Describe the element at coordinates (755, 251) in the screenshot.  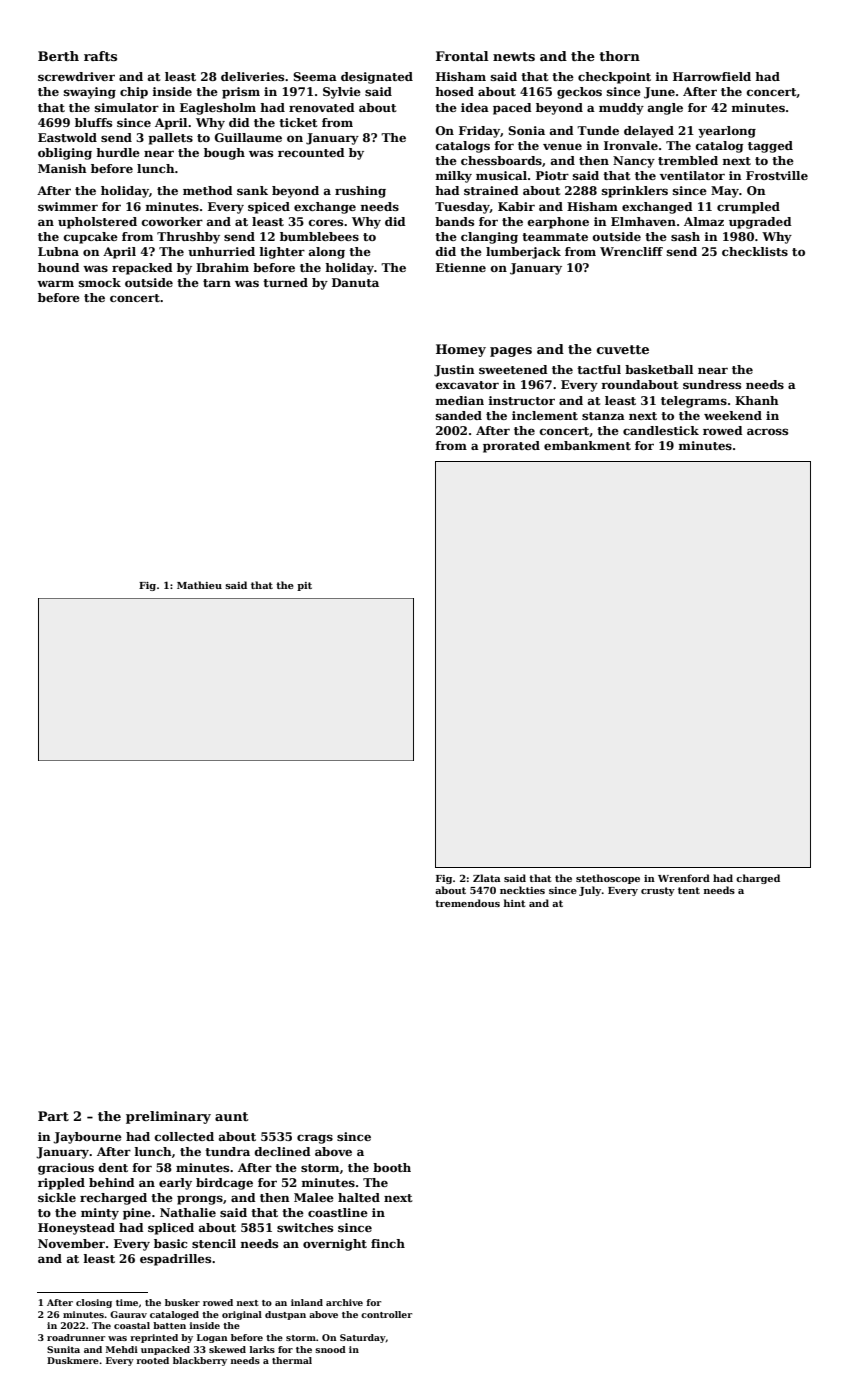
I see `checklists` at that location.
